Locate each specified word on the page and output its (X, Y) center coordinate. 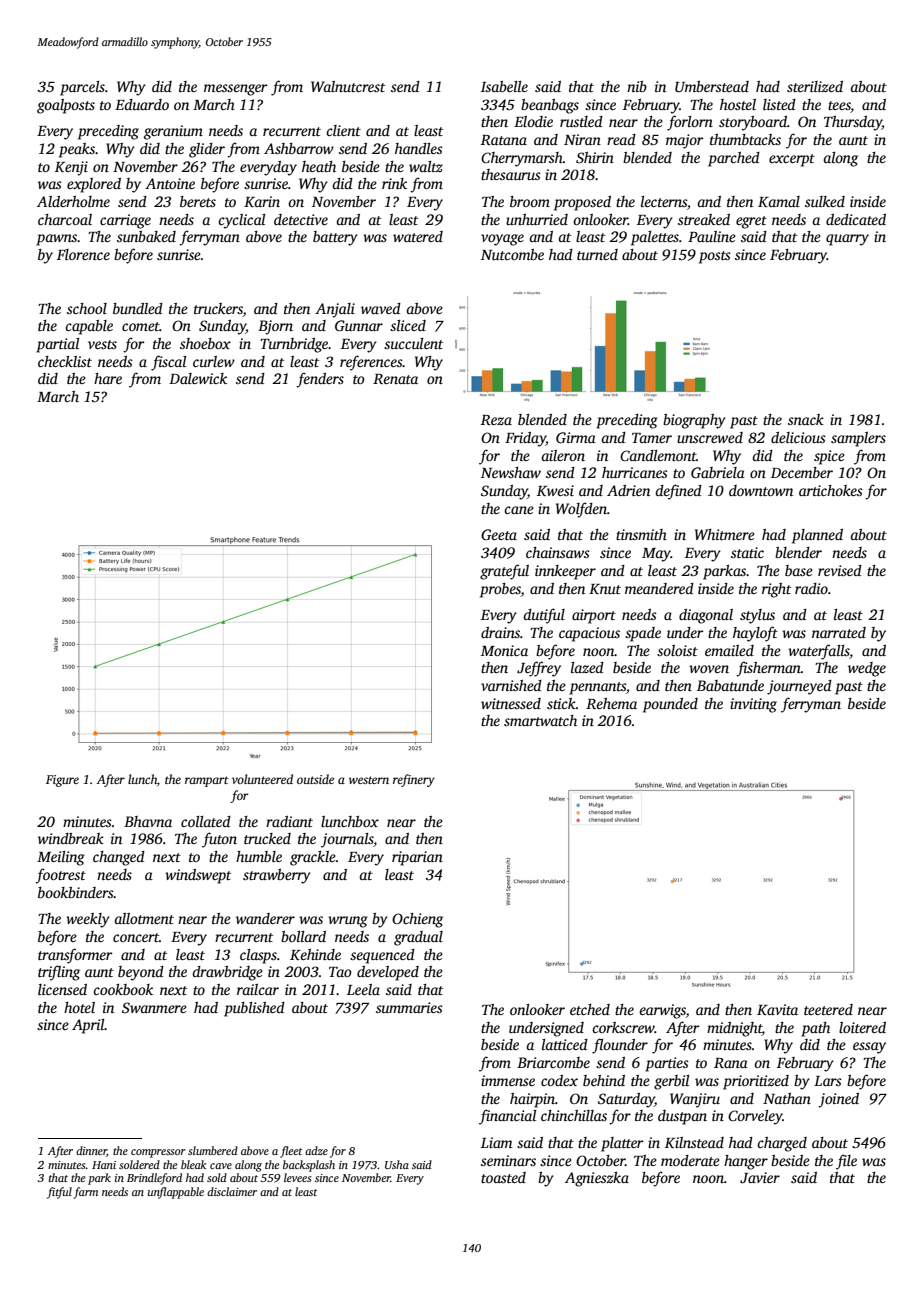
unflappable (176, 1193)
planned (817, 536)
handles (419, 148)
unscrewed (710, 437)
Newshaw (511, 472)
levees (297, 1177)
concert (136, 937)
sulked (825, 201)
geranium (173, 132)
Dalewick (198, 378)
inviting (753, 705)
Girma (576, 437)
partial (57, 345)
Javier (760, 1177)
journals (347, 840)
